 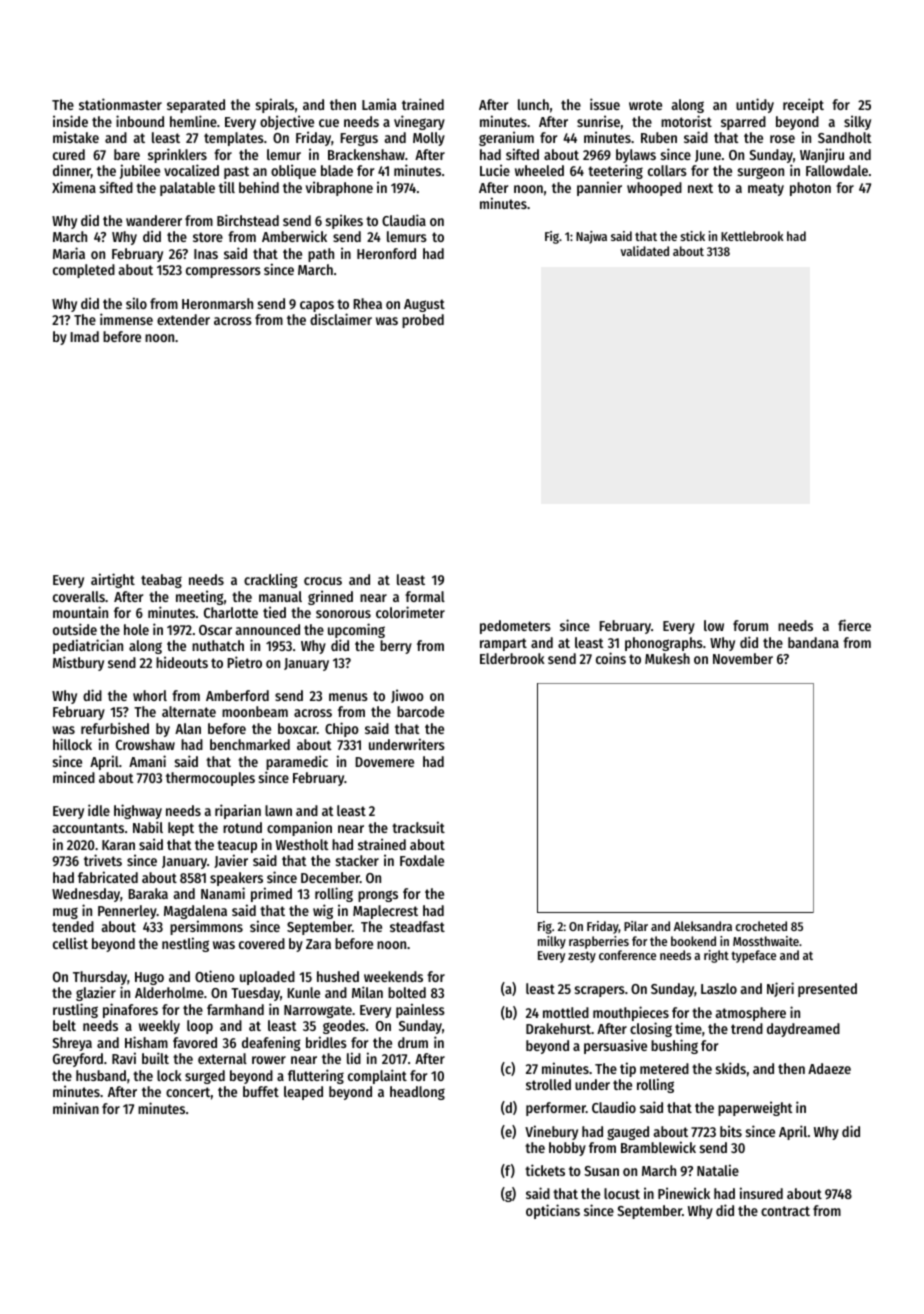 I want to click on Elderbrook, so click(x=512, y=658).
